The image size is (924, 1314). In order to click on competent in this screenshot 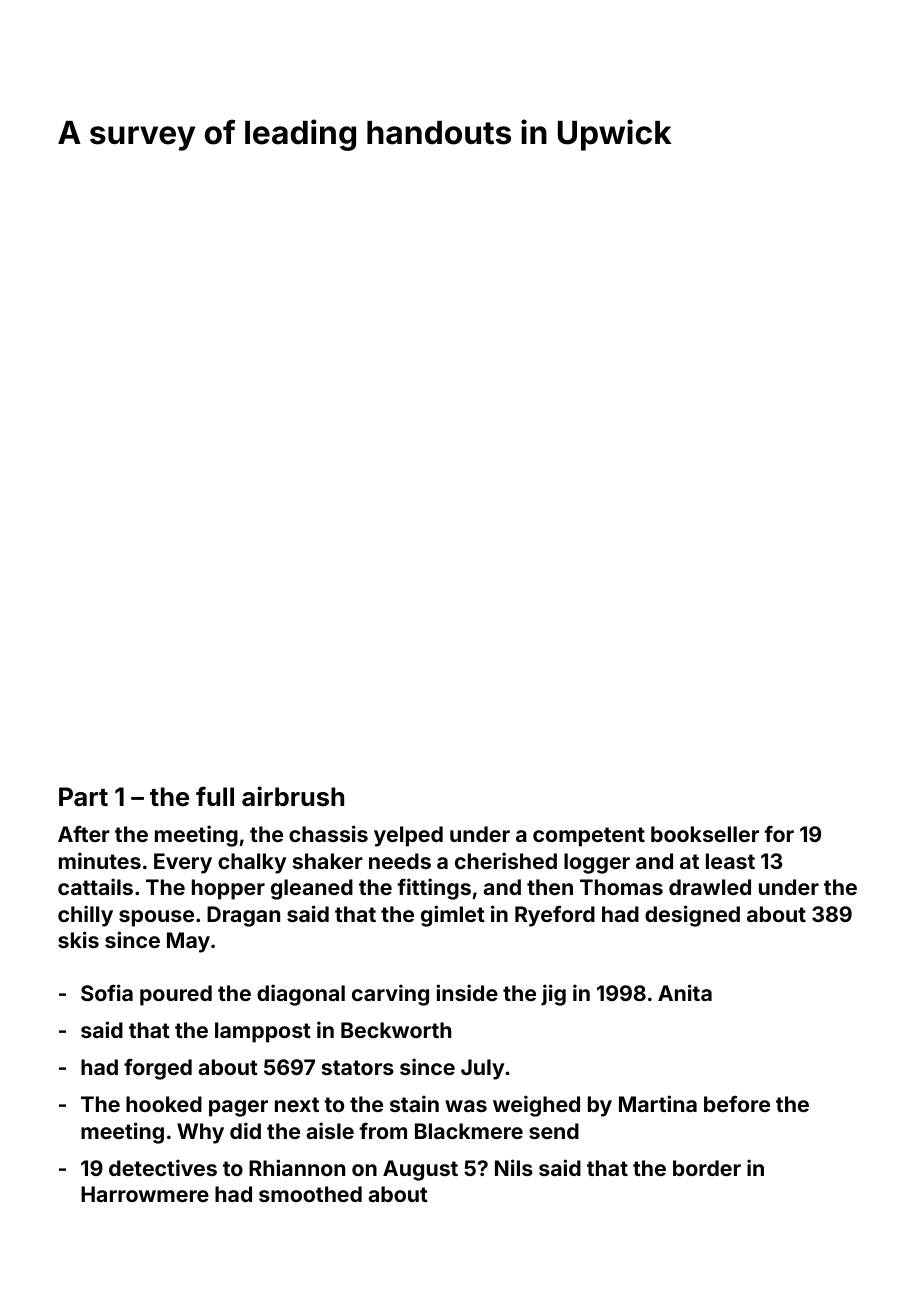, I will do `click(589, 837)`.
